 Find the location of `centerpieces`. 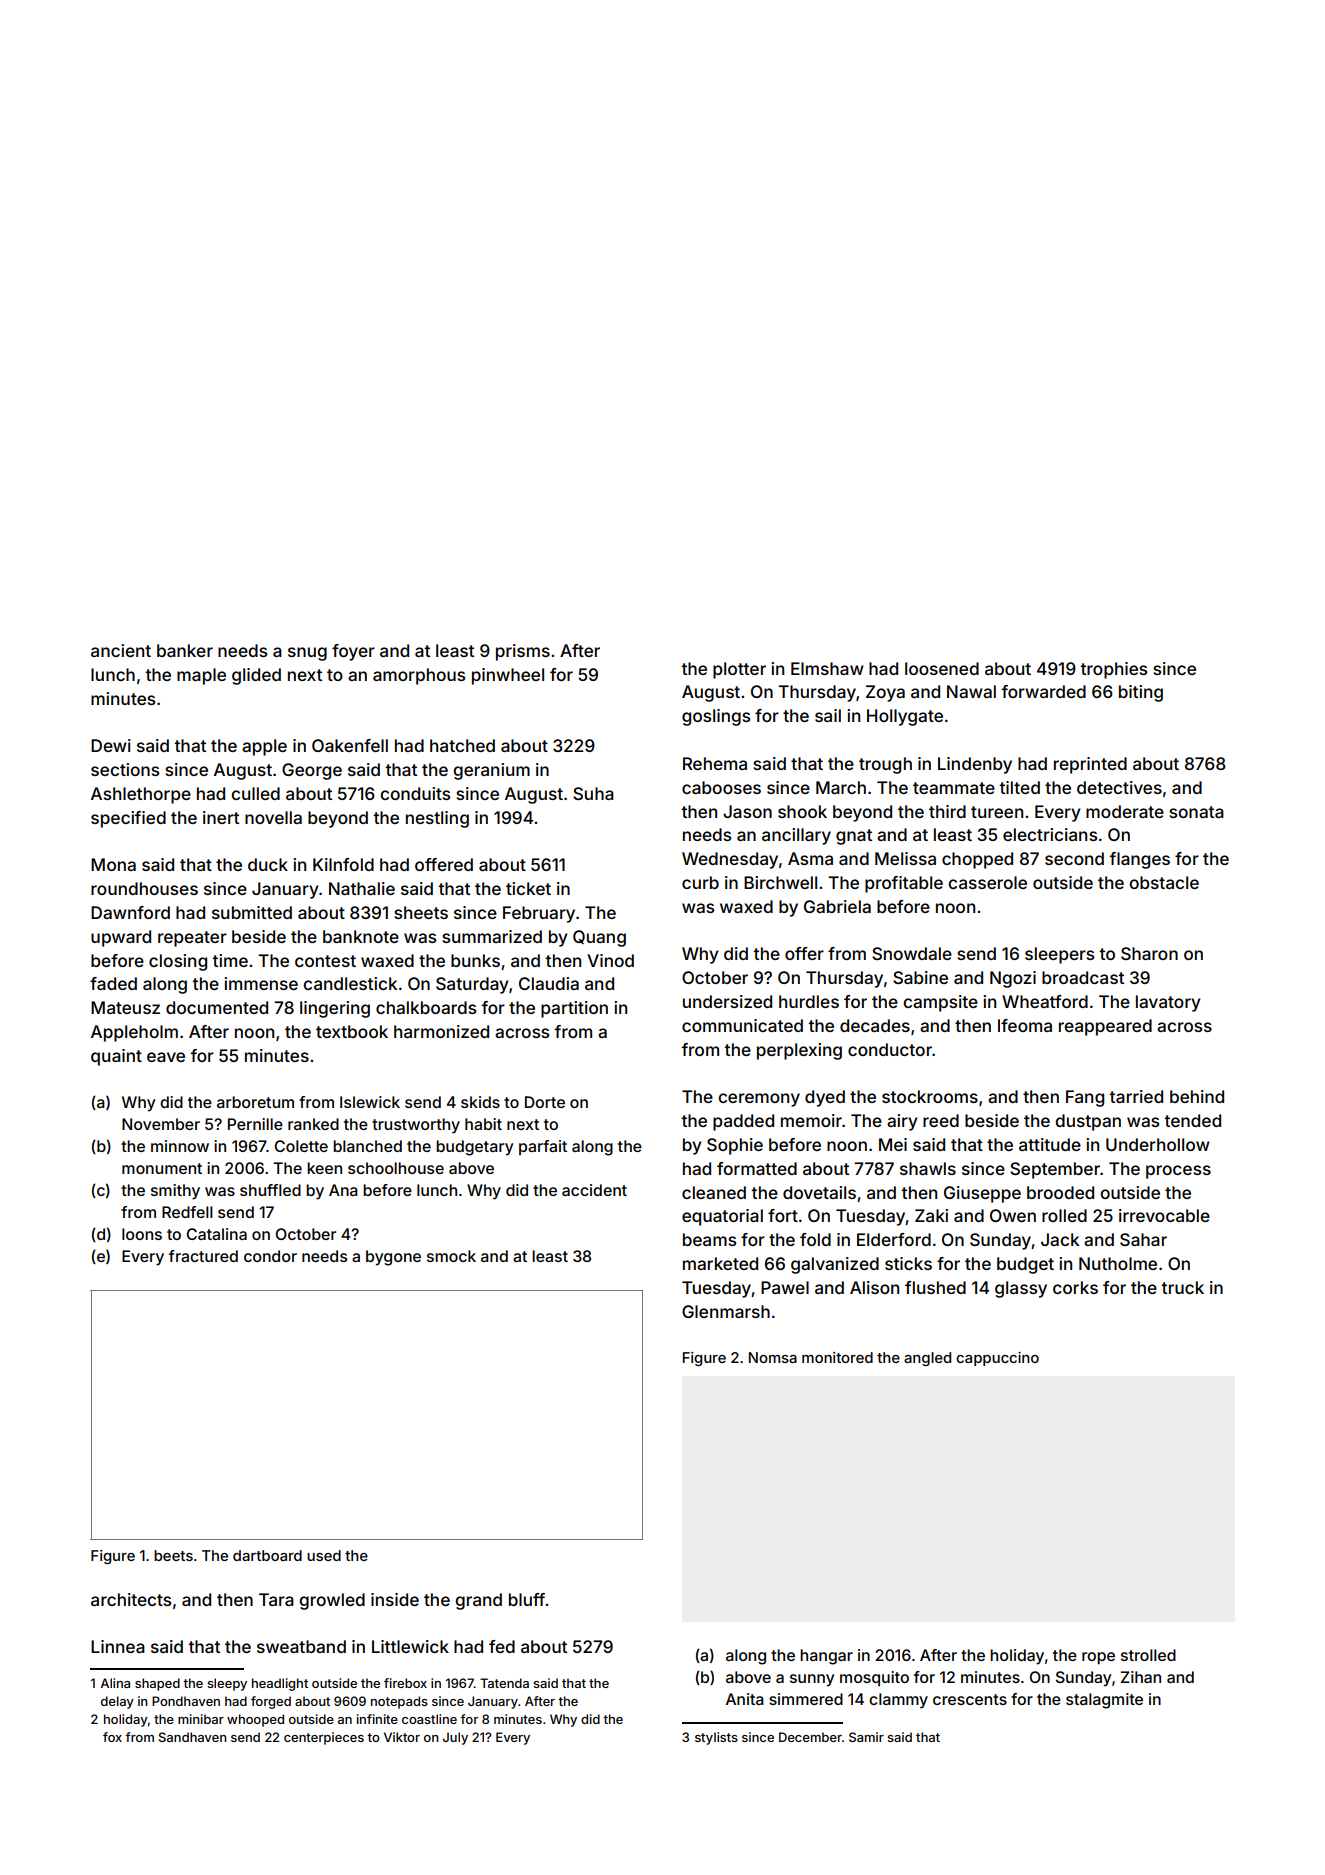

centerpieces is located at coordinates (324, 1738).
